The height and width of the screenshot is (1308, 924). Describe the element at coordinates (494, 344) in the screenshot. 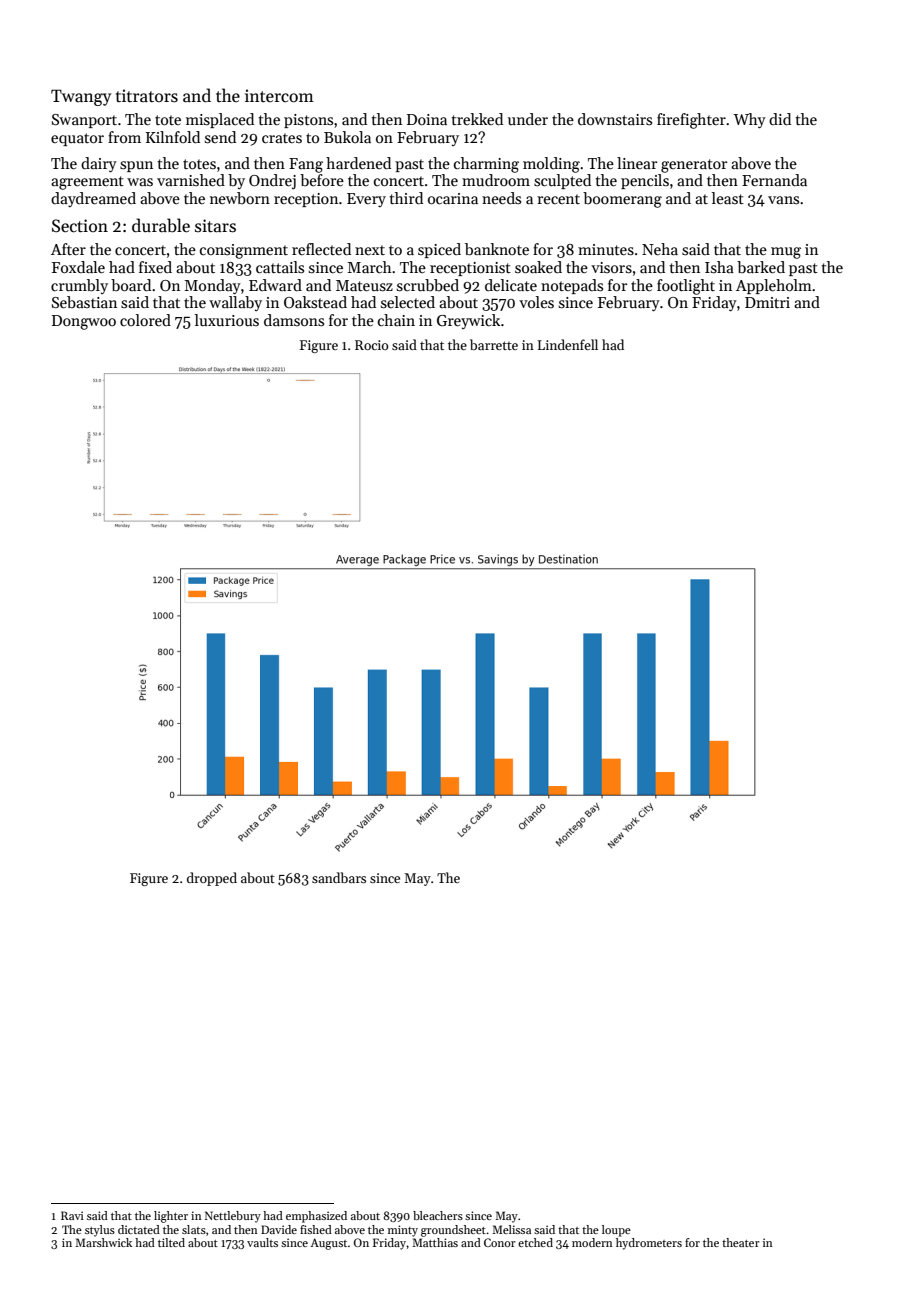

I see `barrette` at that location.
